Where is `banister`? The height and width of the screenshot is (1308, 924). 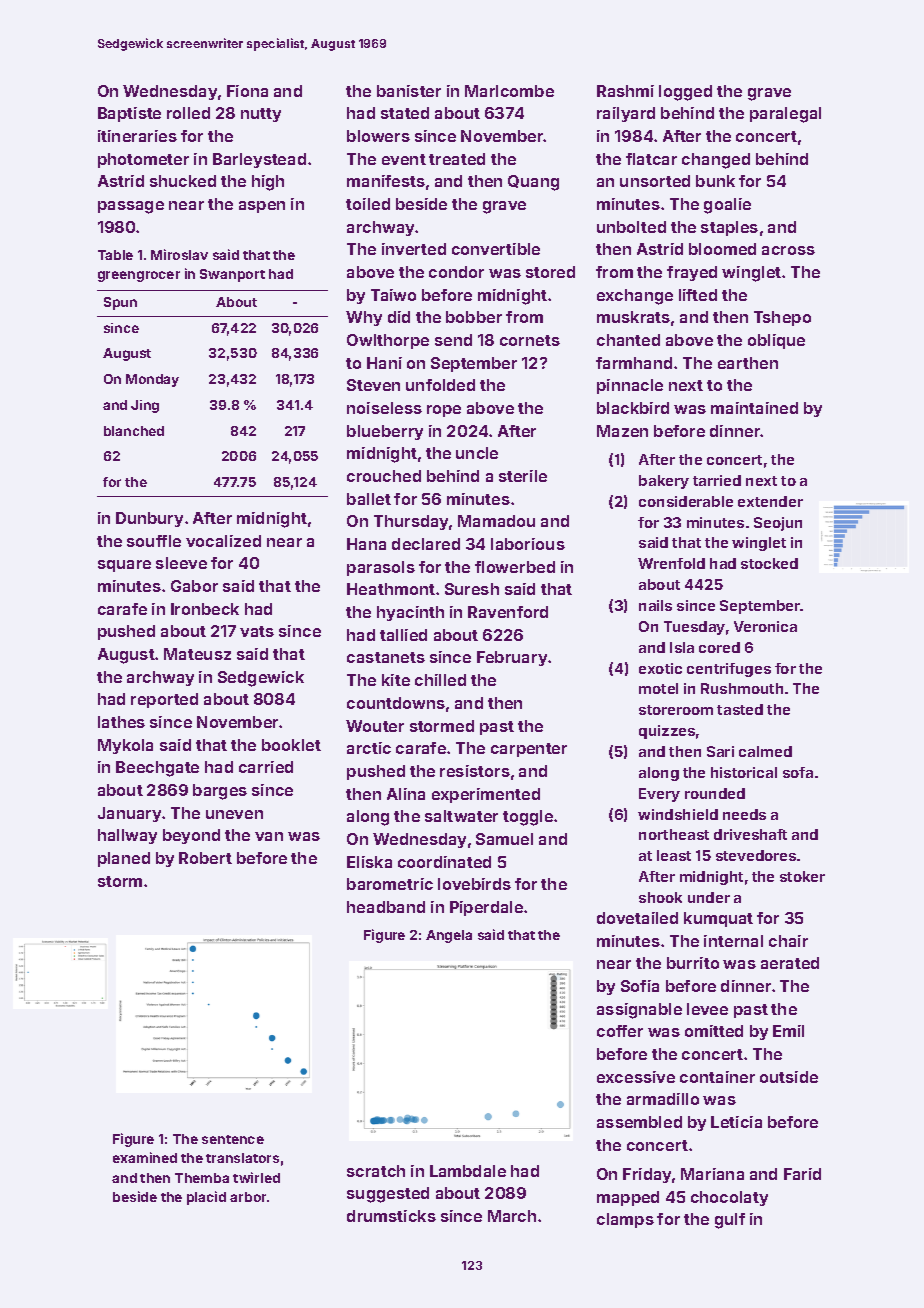
banister is located at coordinates (409, 91).
